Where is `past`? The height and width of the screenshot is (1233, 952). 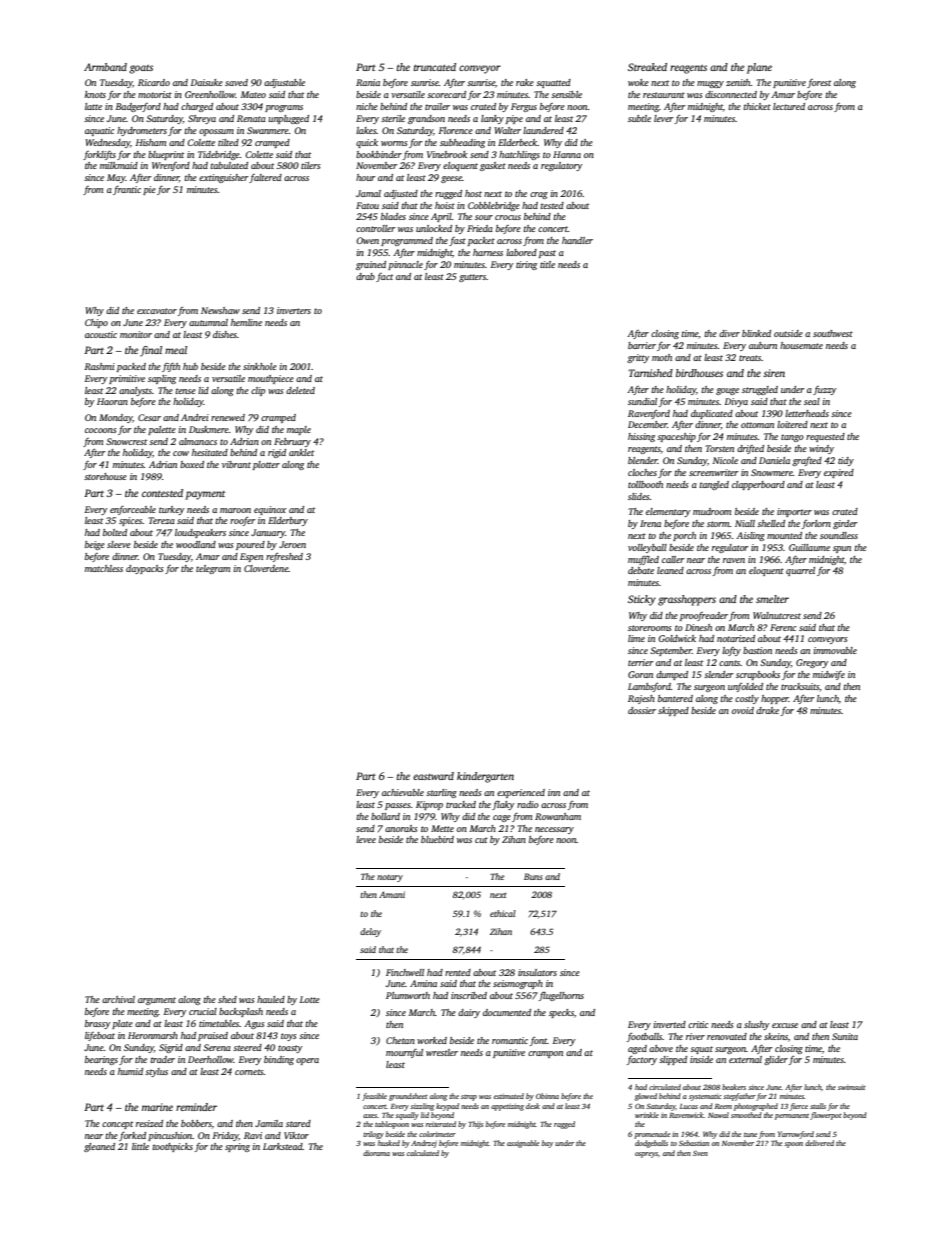
past is located at coordinates (547, 254).
